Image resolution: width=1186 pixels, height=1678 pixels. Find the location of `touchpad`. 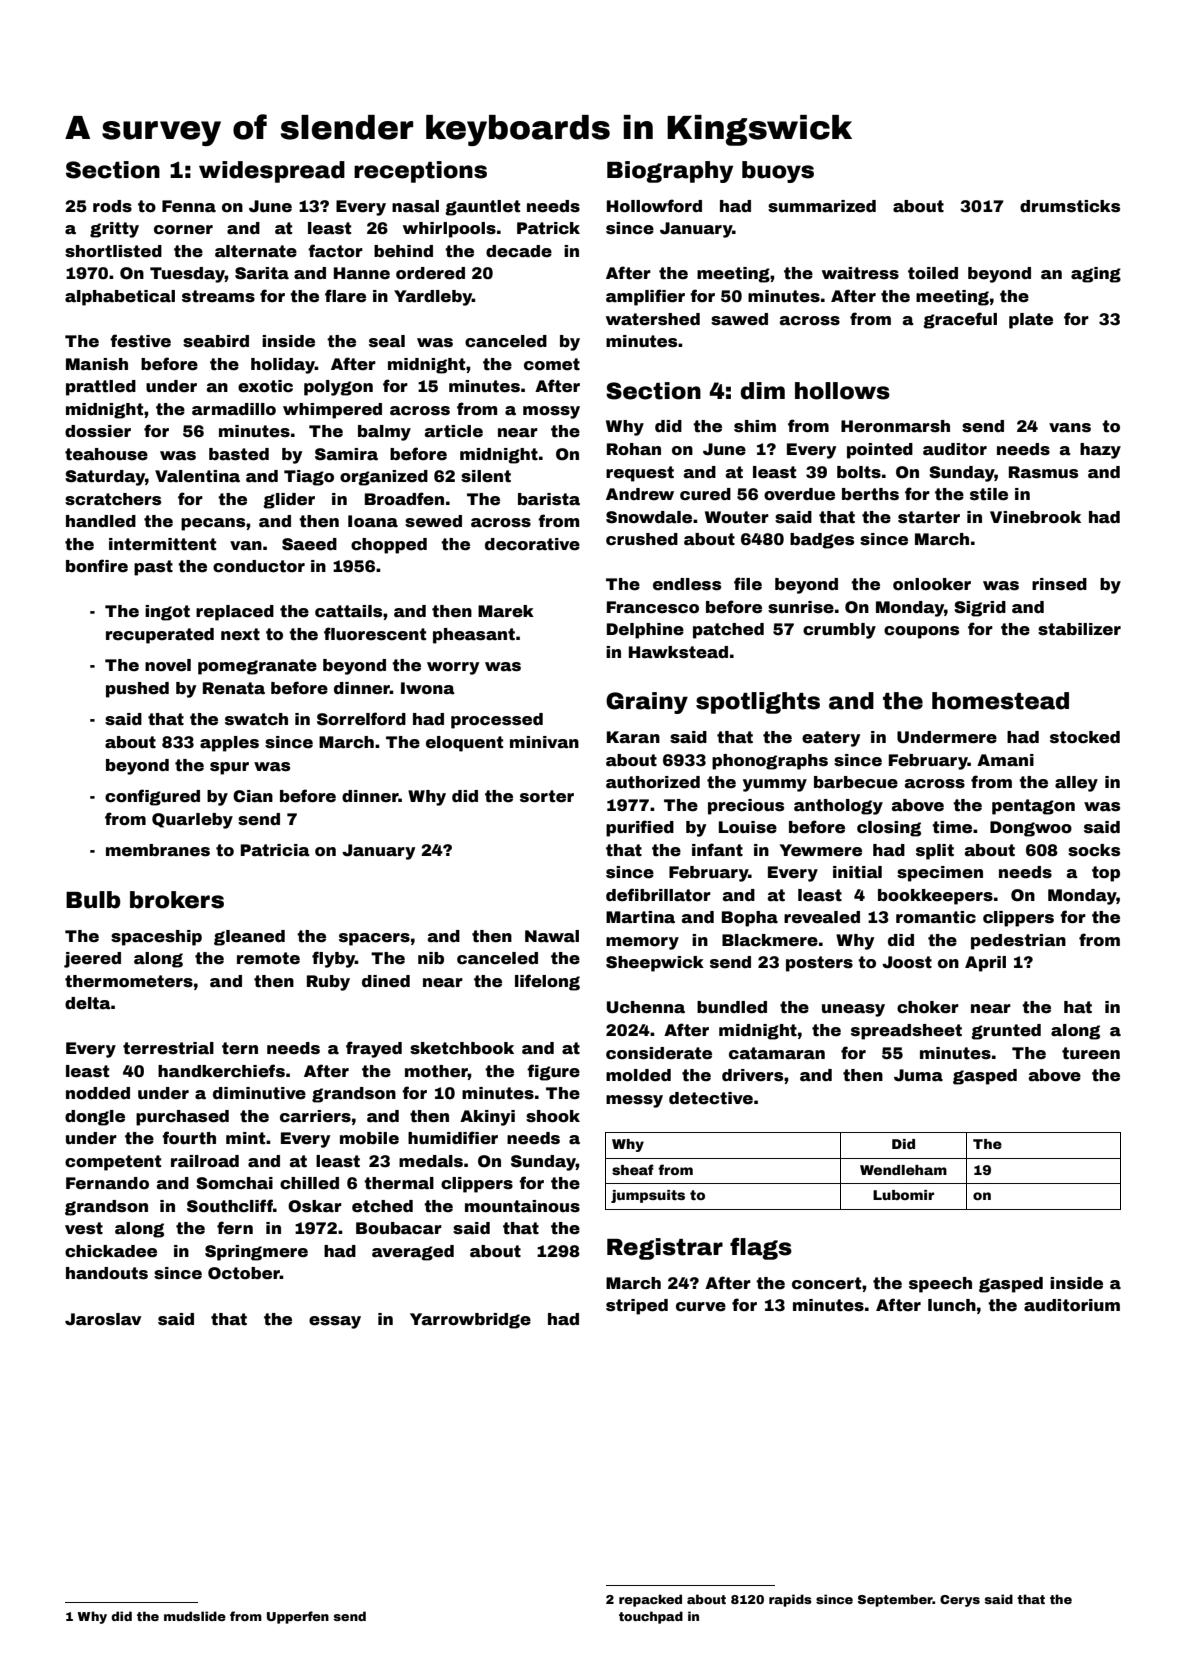

touchpad is located at coordinates (651, 1617).
